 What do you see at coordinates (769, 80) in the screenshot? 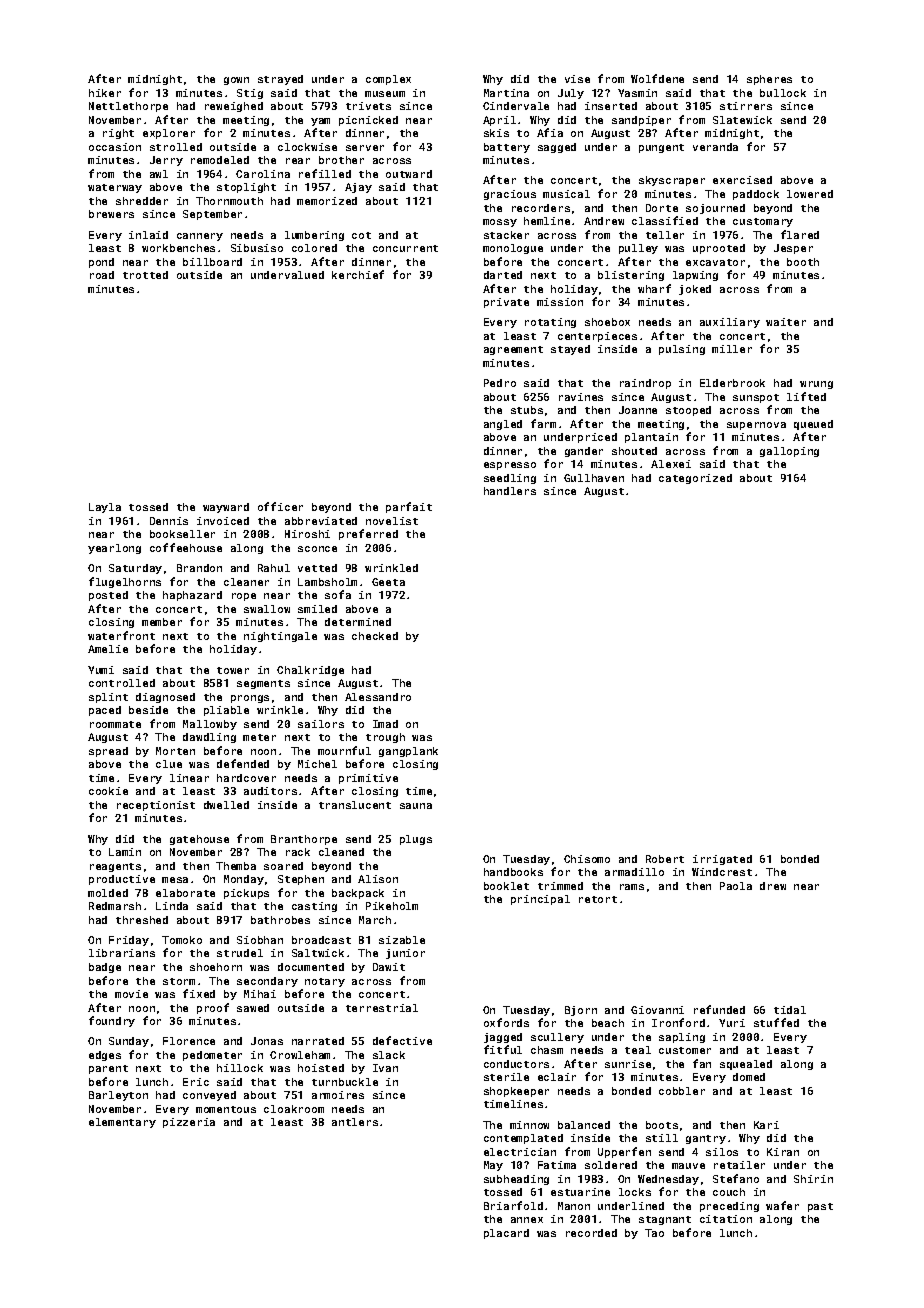
I see `spheres` at bounding box center [769, 80].
